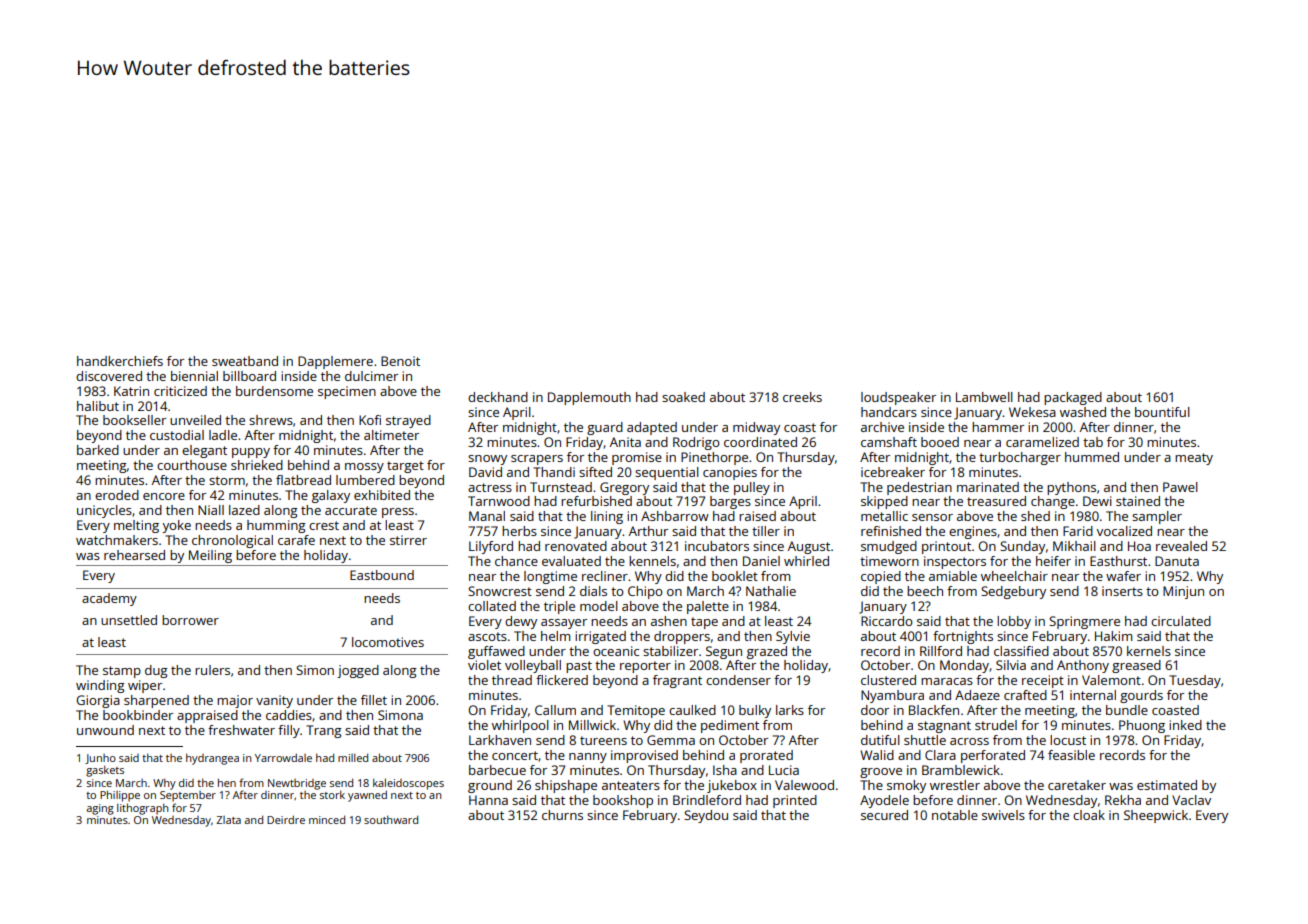  I want to click on halibut, so click(98, 406).
